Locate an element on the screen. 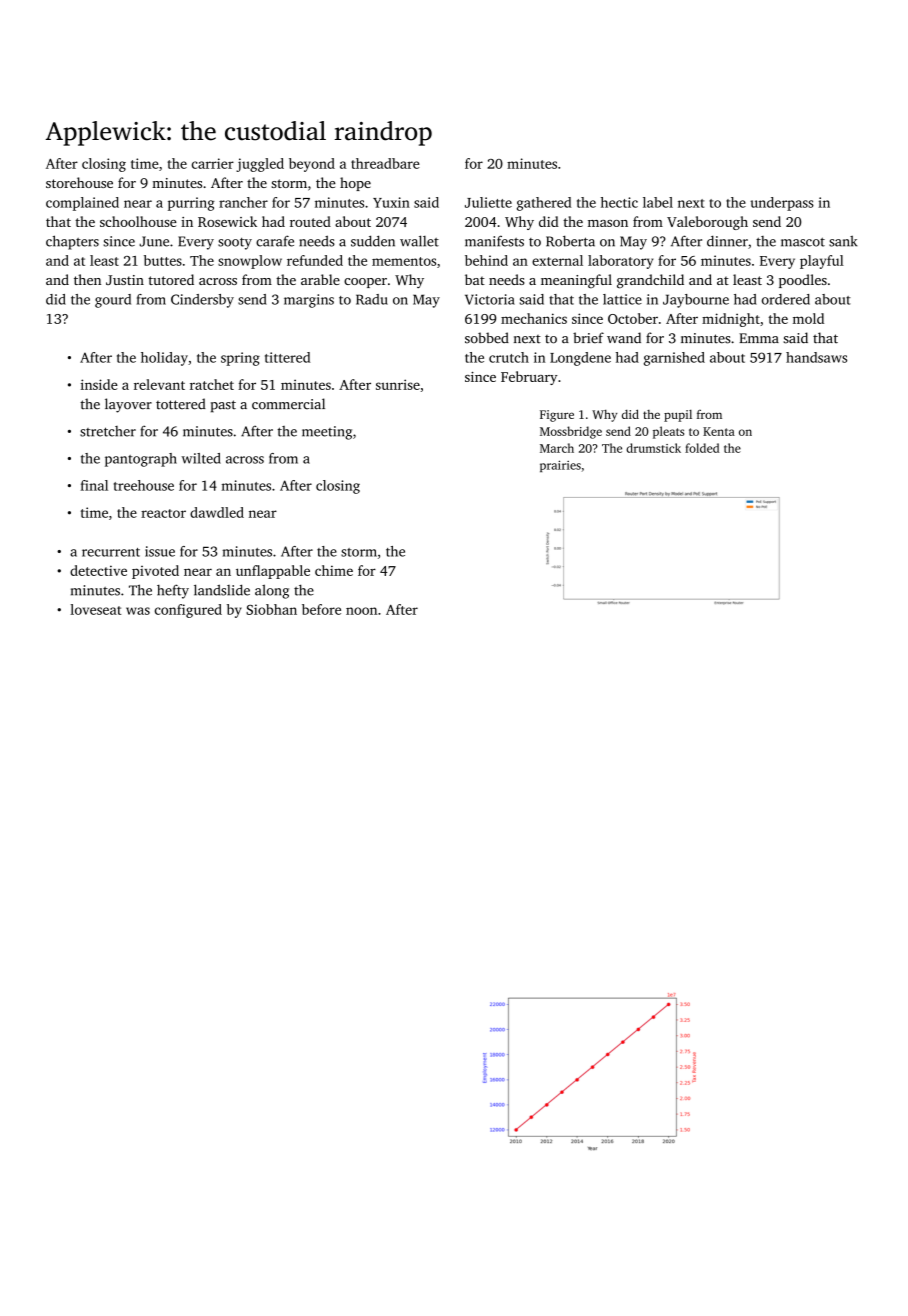 The image size is (908, 1316). threadbare is located at coordinates (385, 163).
